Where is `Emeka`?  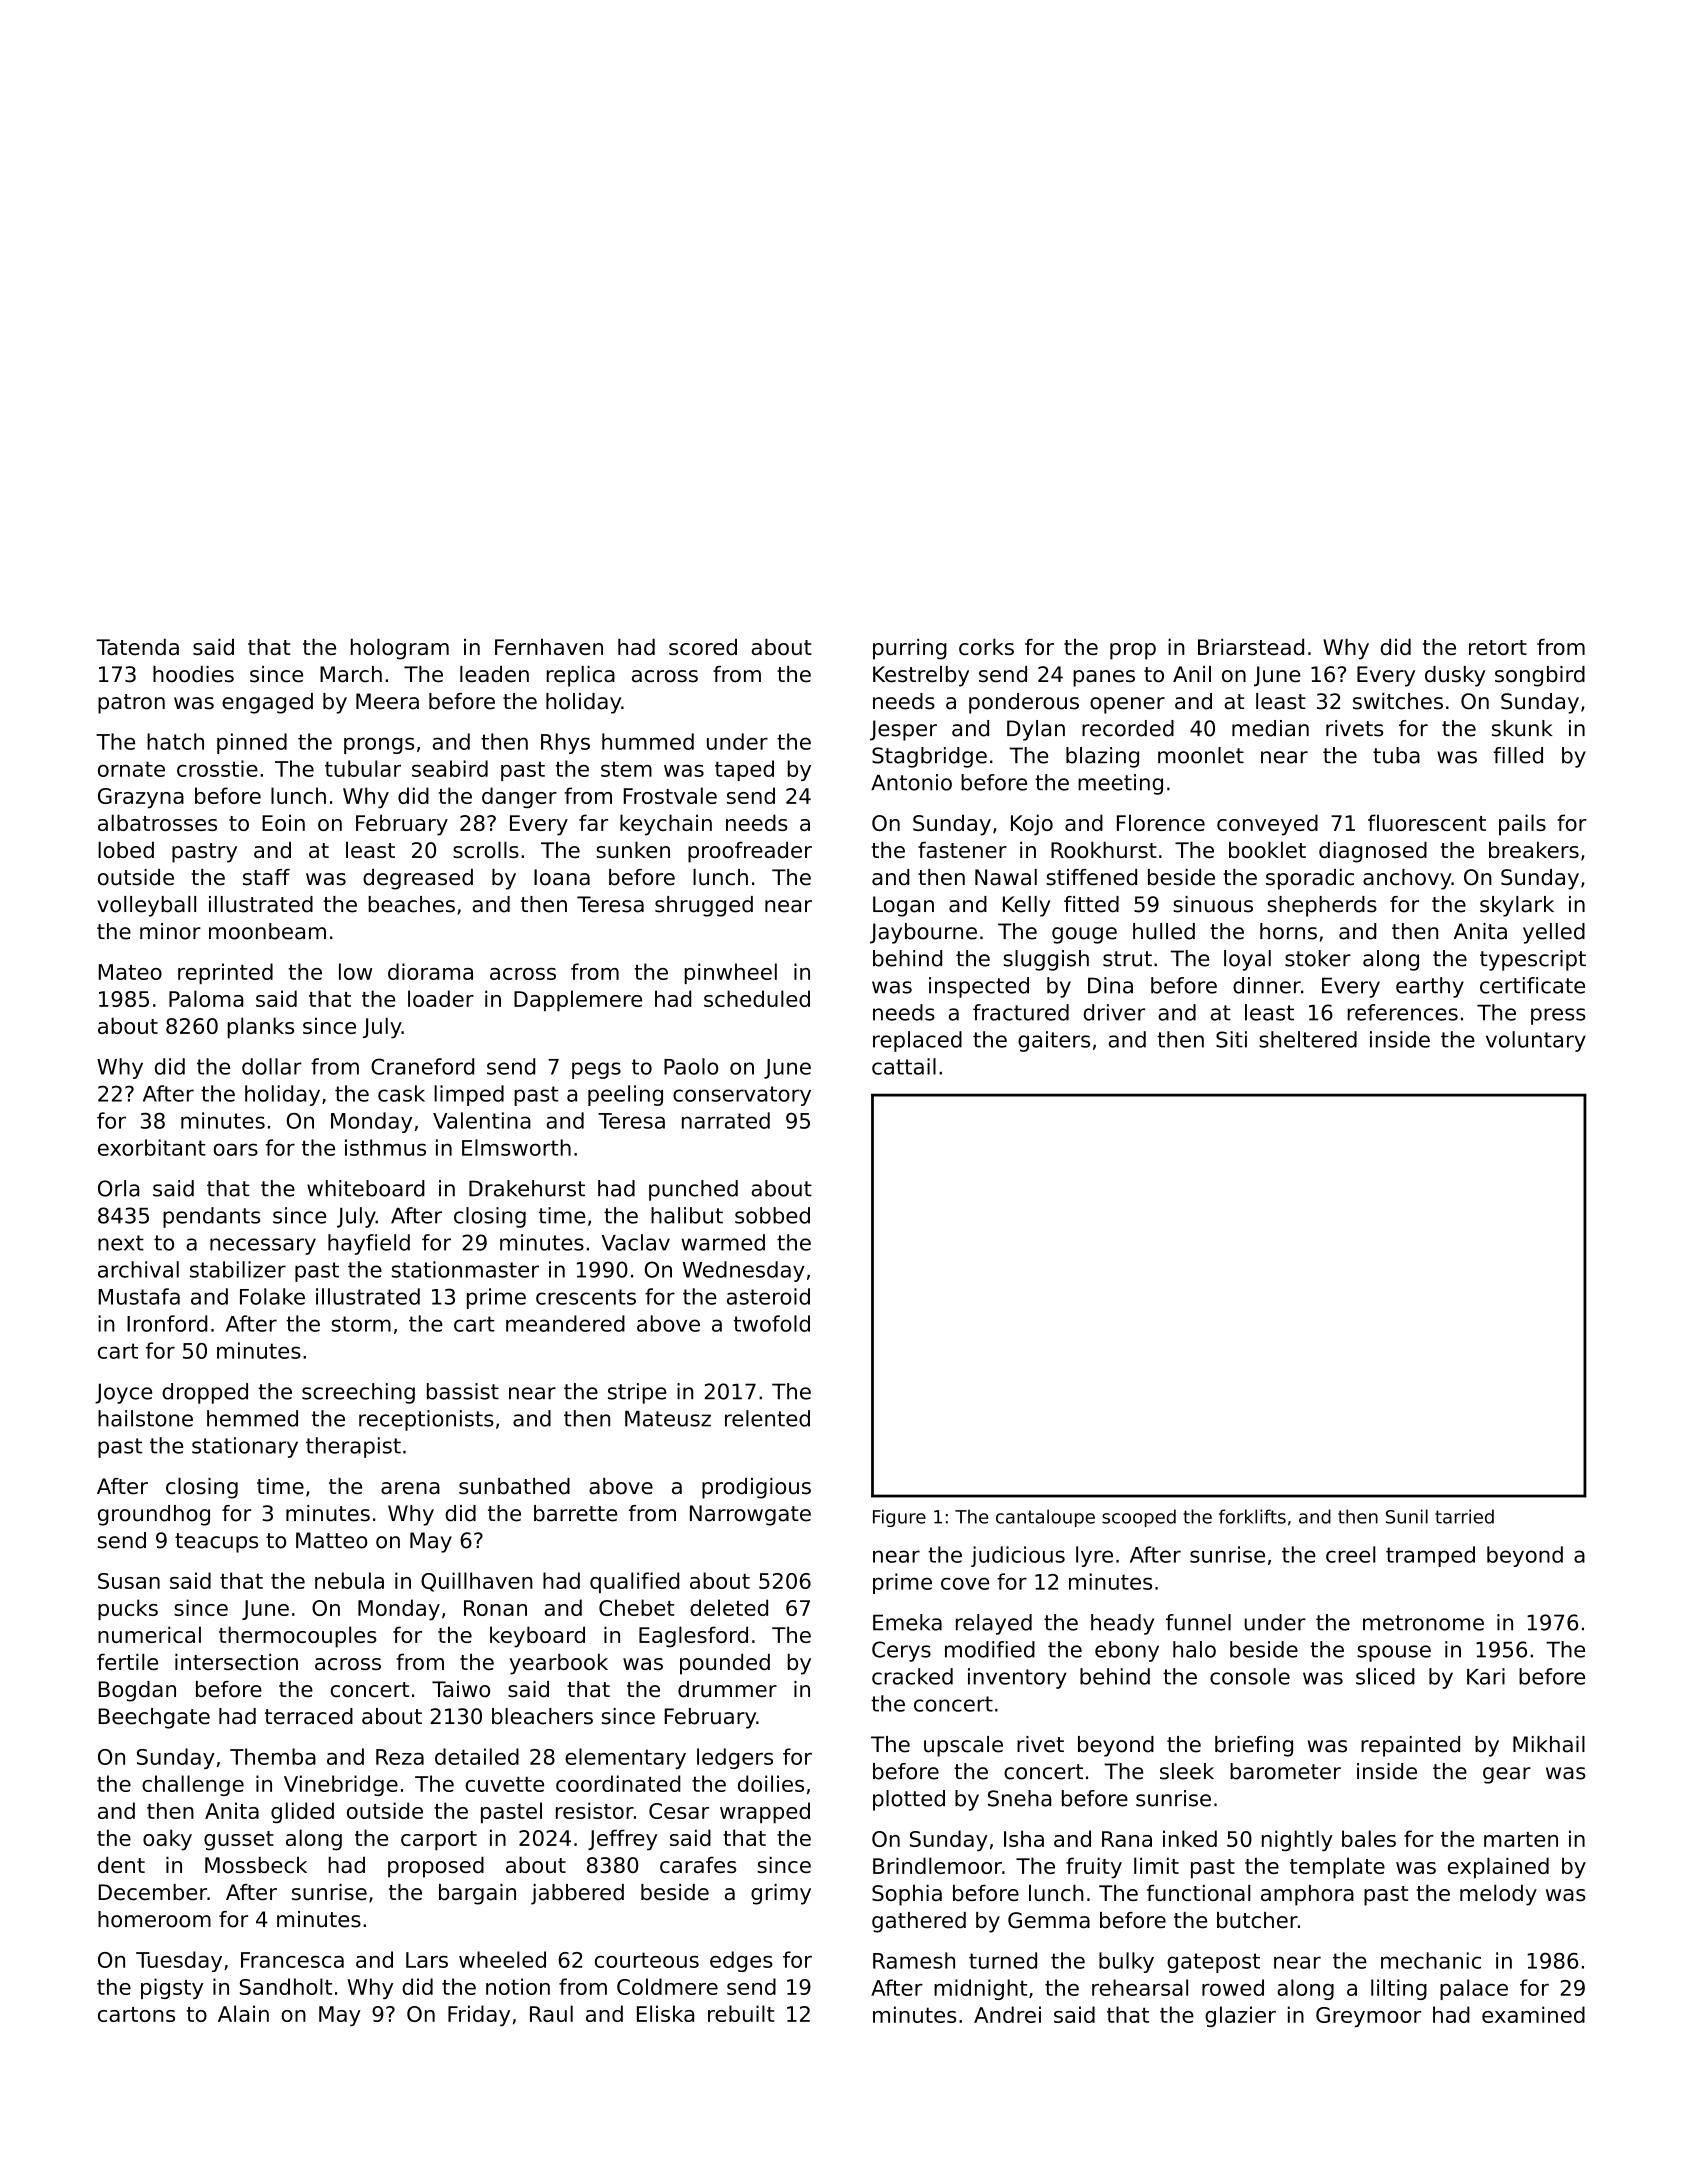
Emeka is located at coordinates (907, 1622).
